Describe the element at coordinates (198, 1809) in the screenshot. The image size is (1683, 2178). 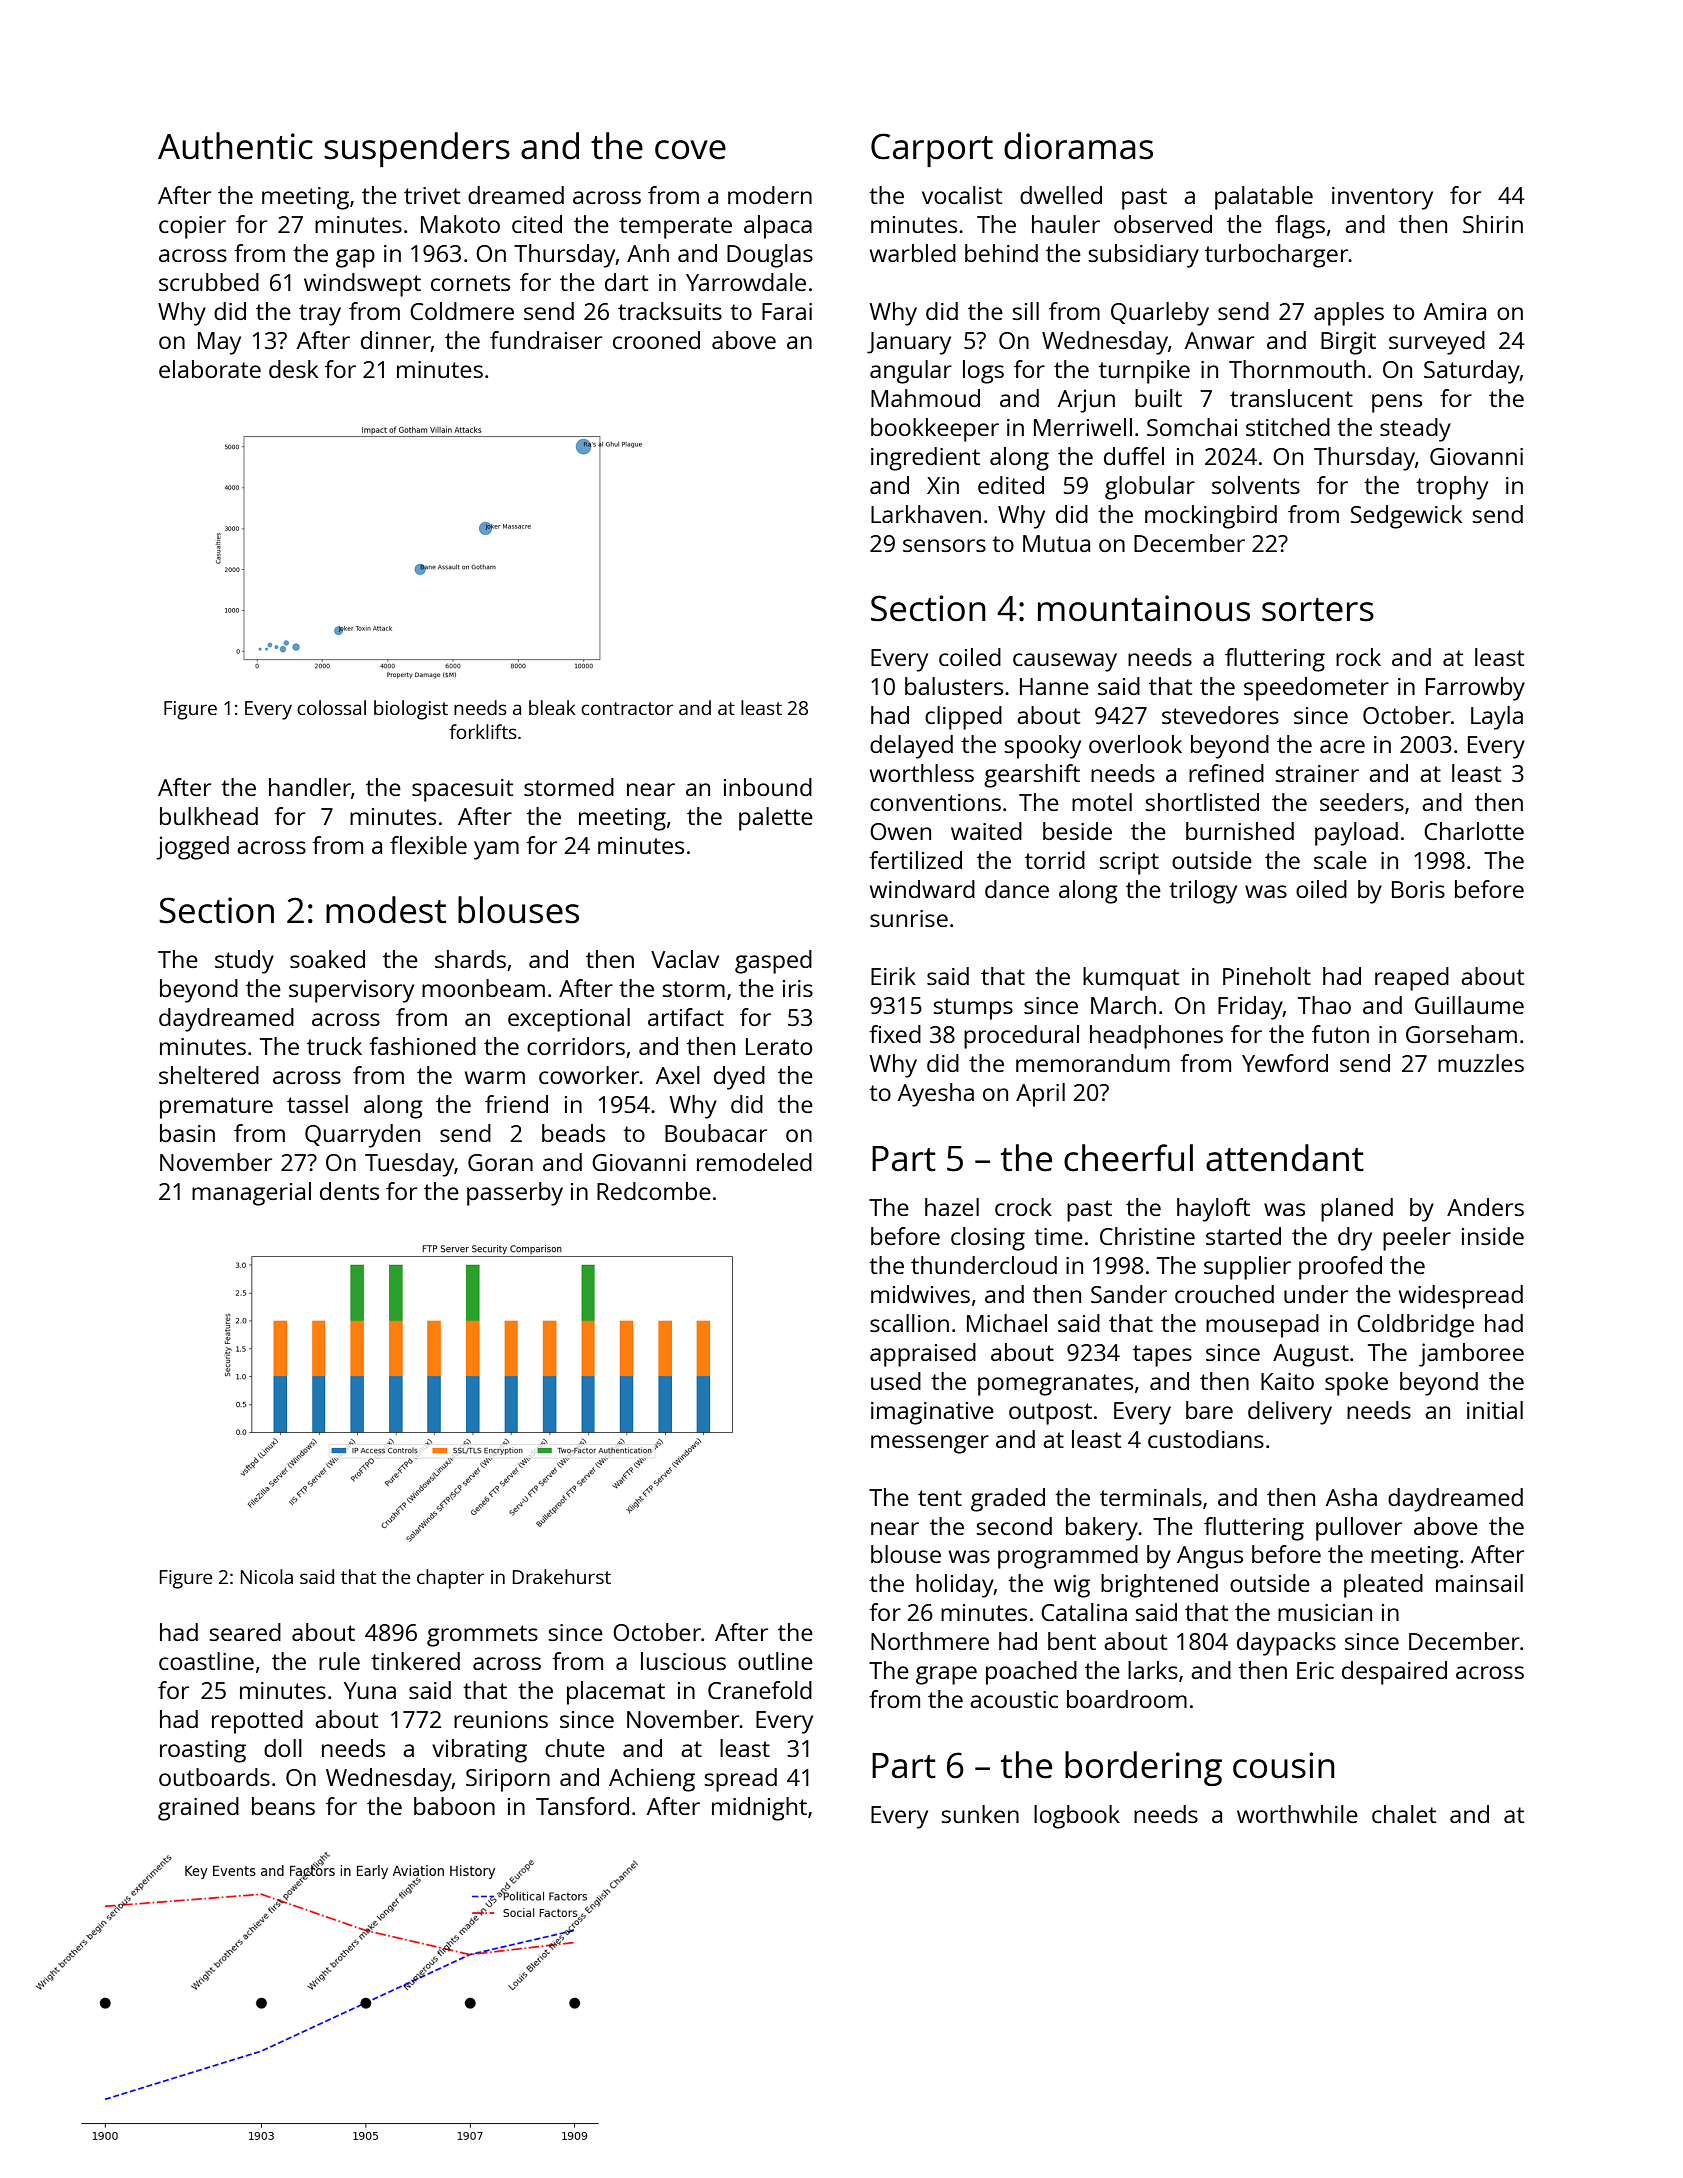
I see `grained` at that location.
